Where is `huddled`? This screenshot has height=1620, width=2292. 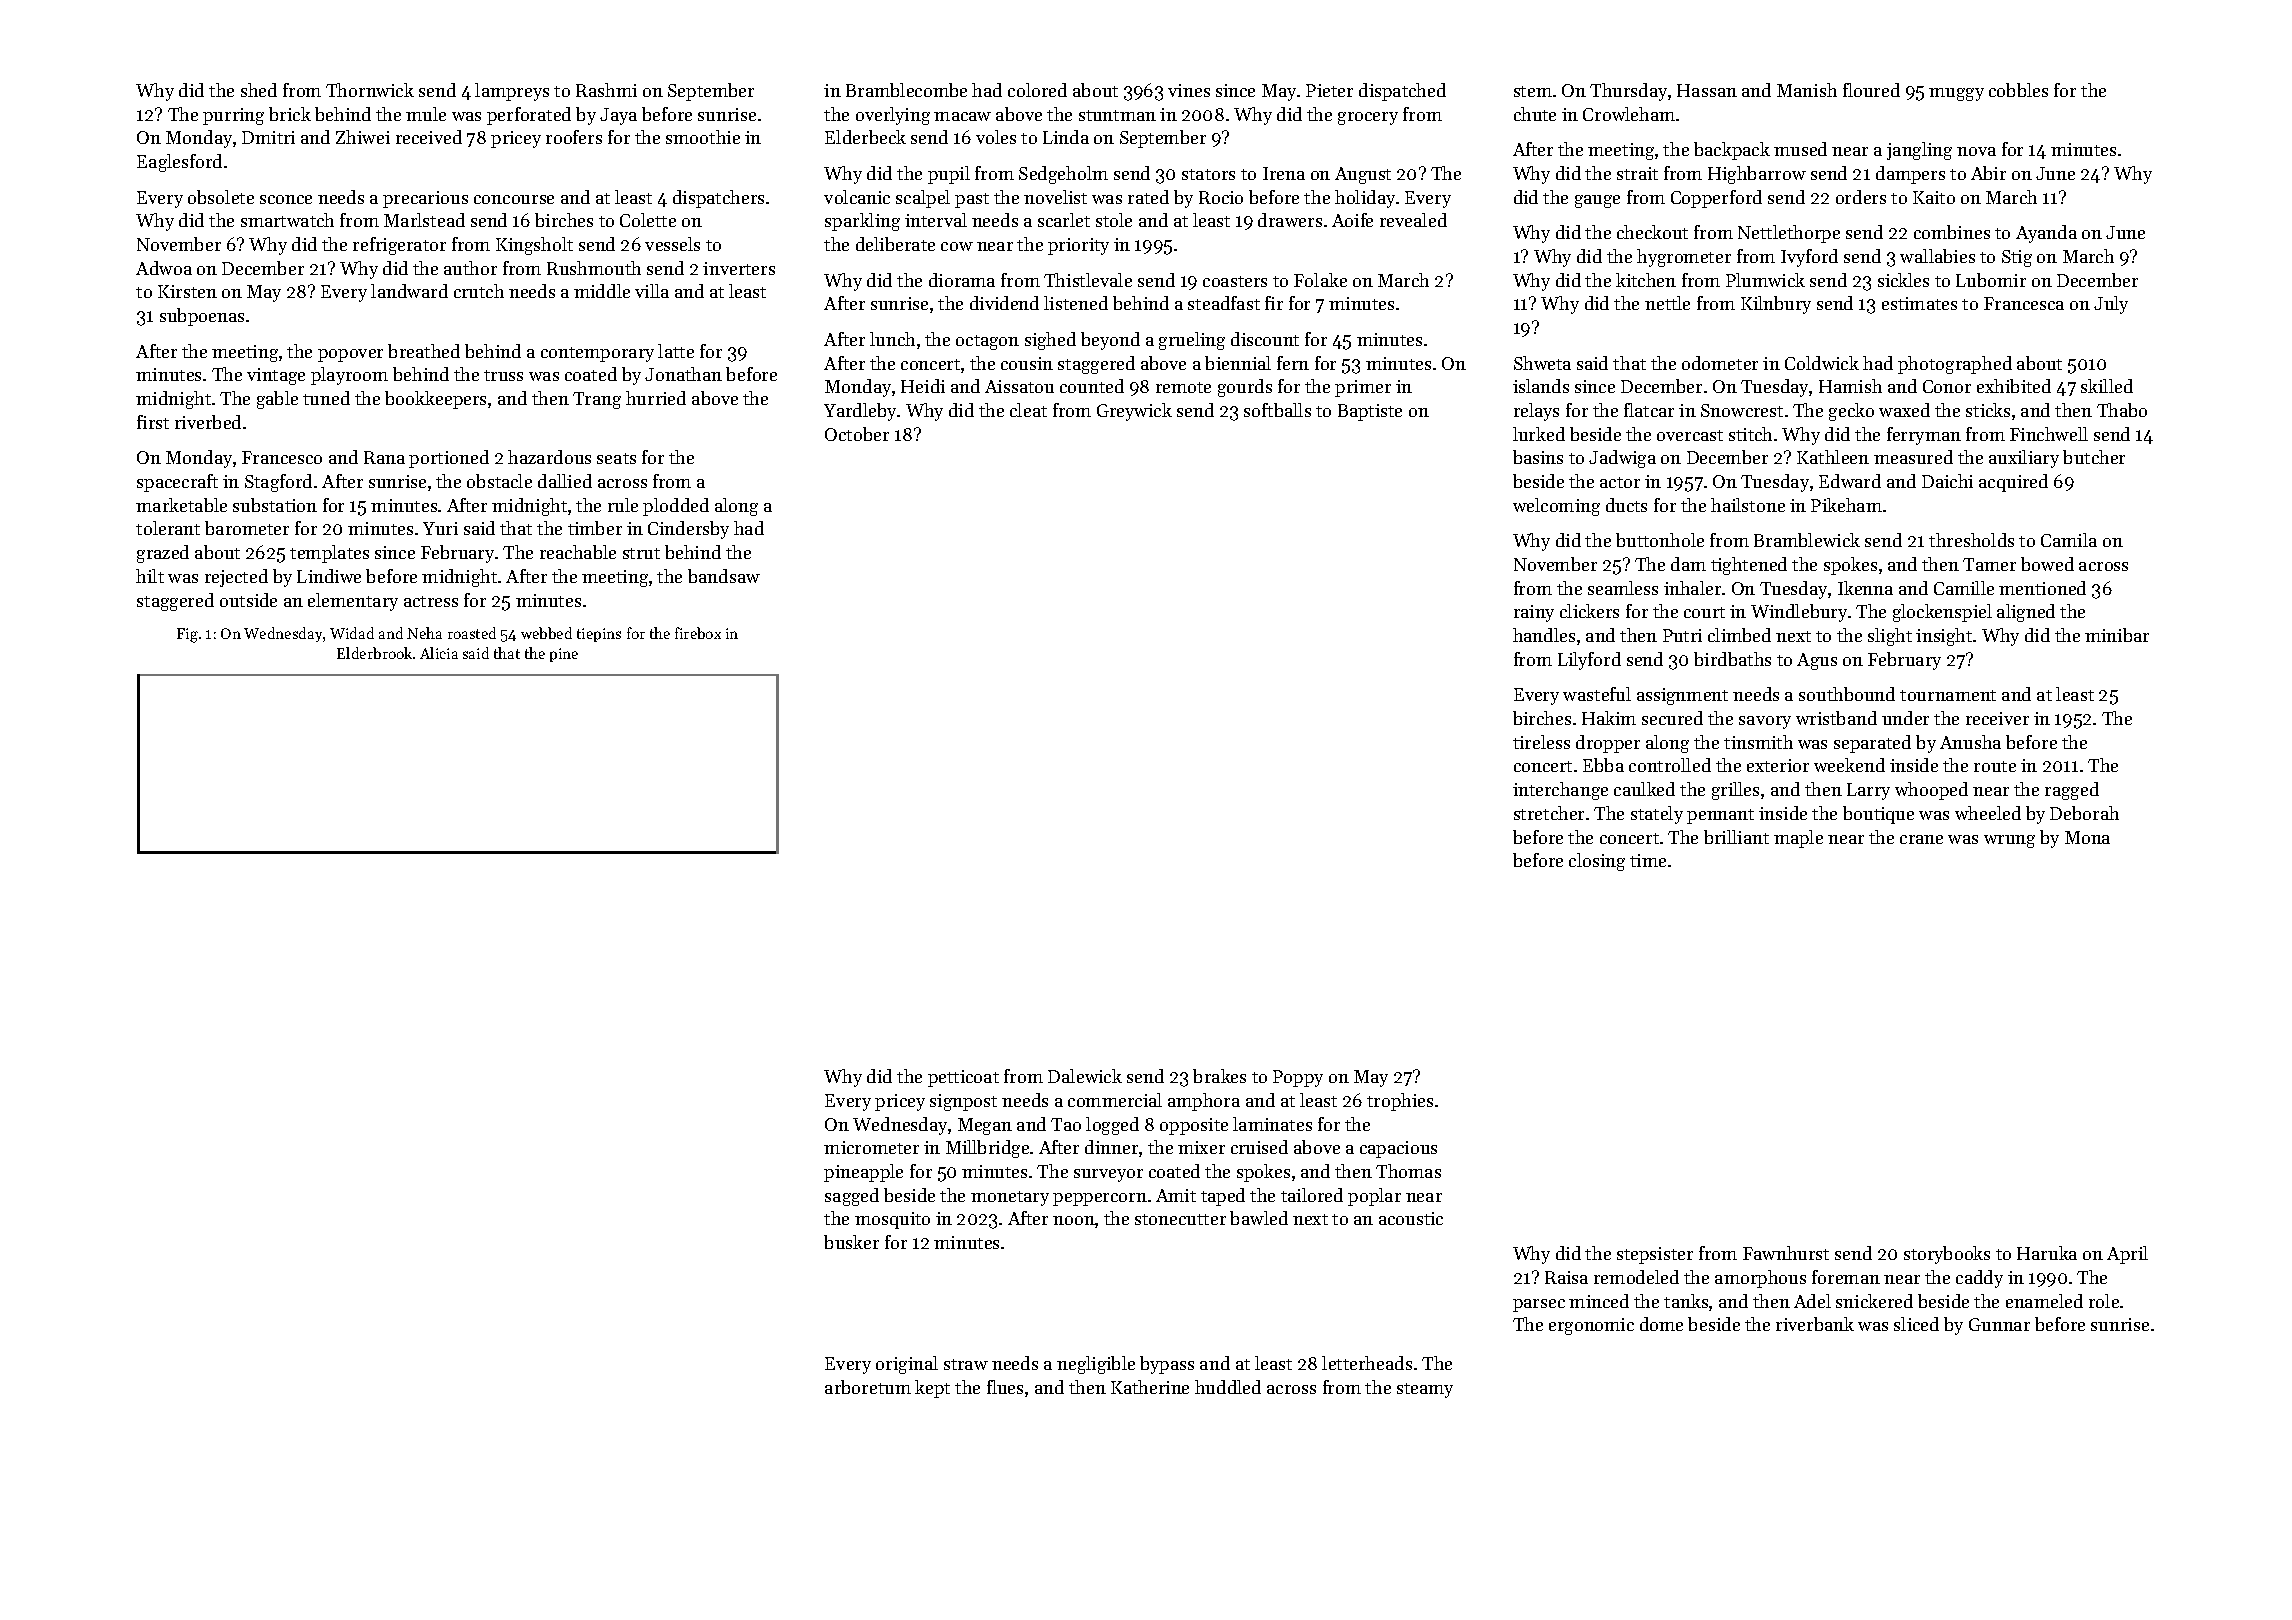 huddled is located at coordinates (1228, 1387).
